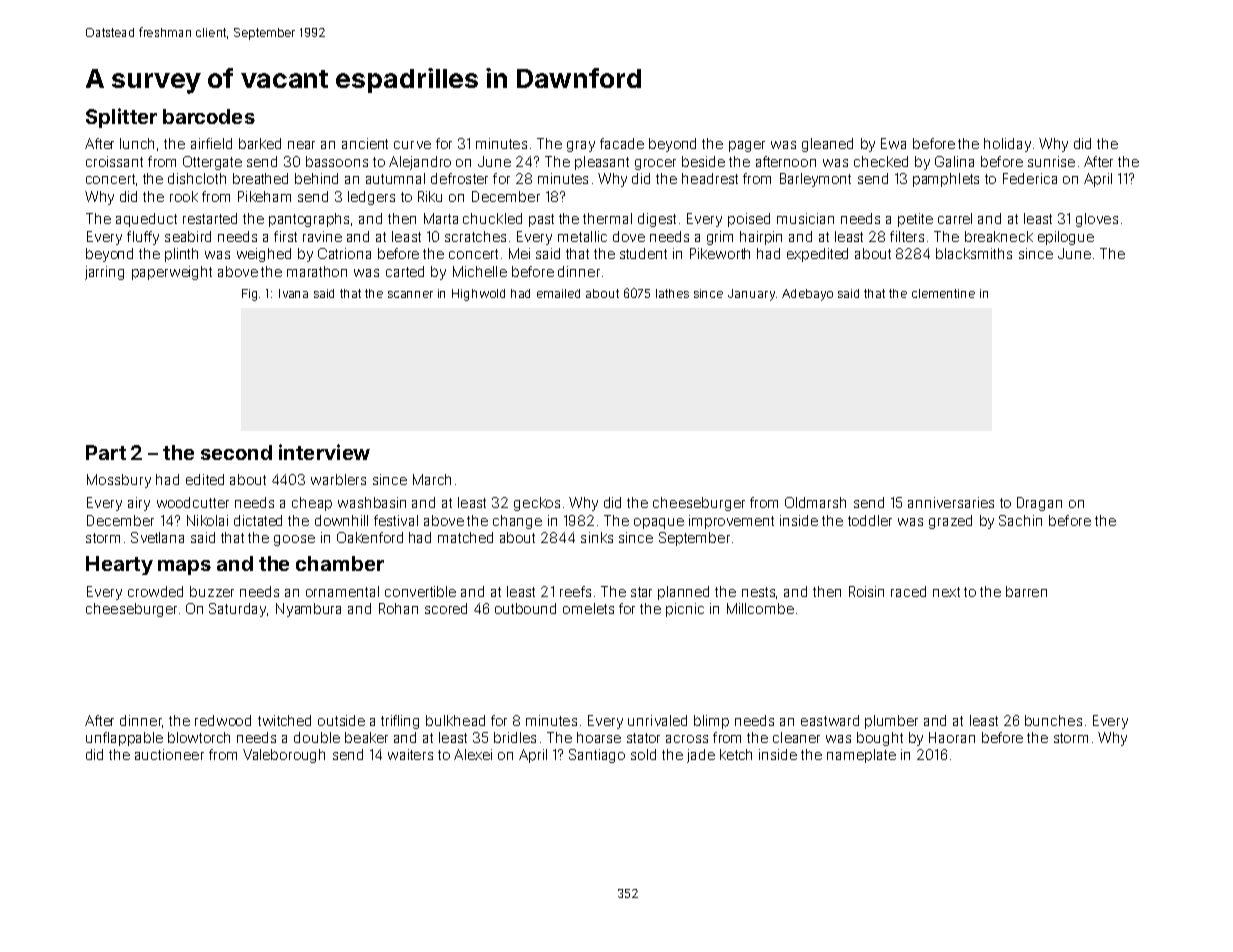 This screenshot has height=952, width=1233. What do you see at coordinates (223, 720) in the screenshot?
I see `redwood` at bounding box center [223, 720].
